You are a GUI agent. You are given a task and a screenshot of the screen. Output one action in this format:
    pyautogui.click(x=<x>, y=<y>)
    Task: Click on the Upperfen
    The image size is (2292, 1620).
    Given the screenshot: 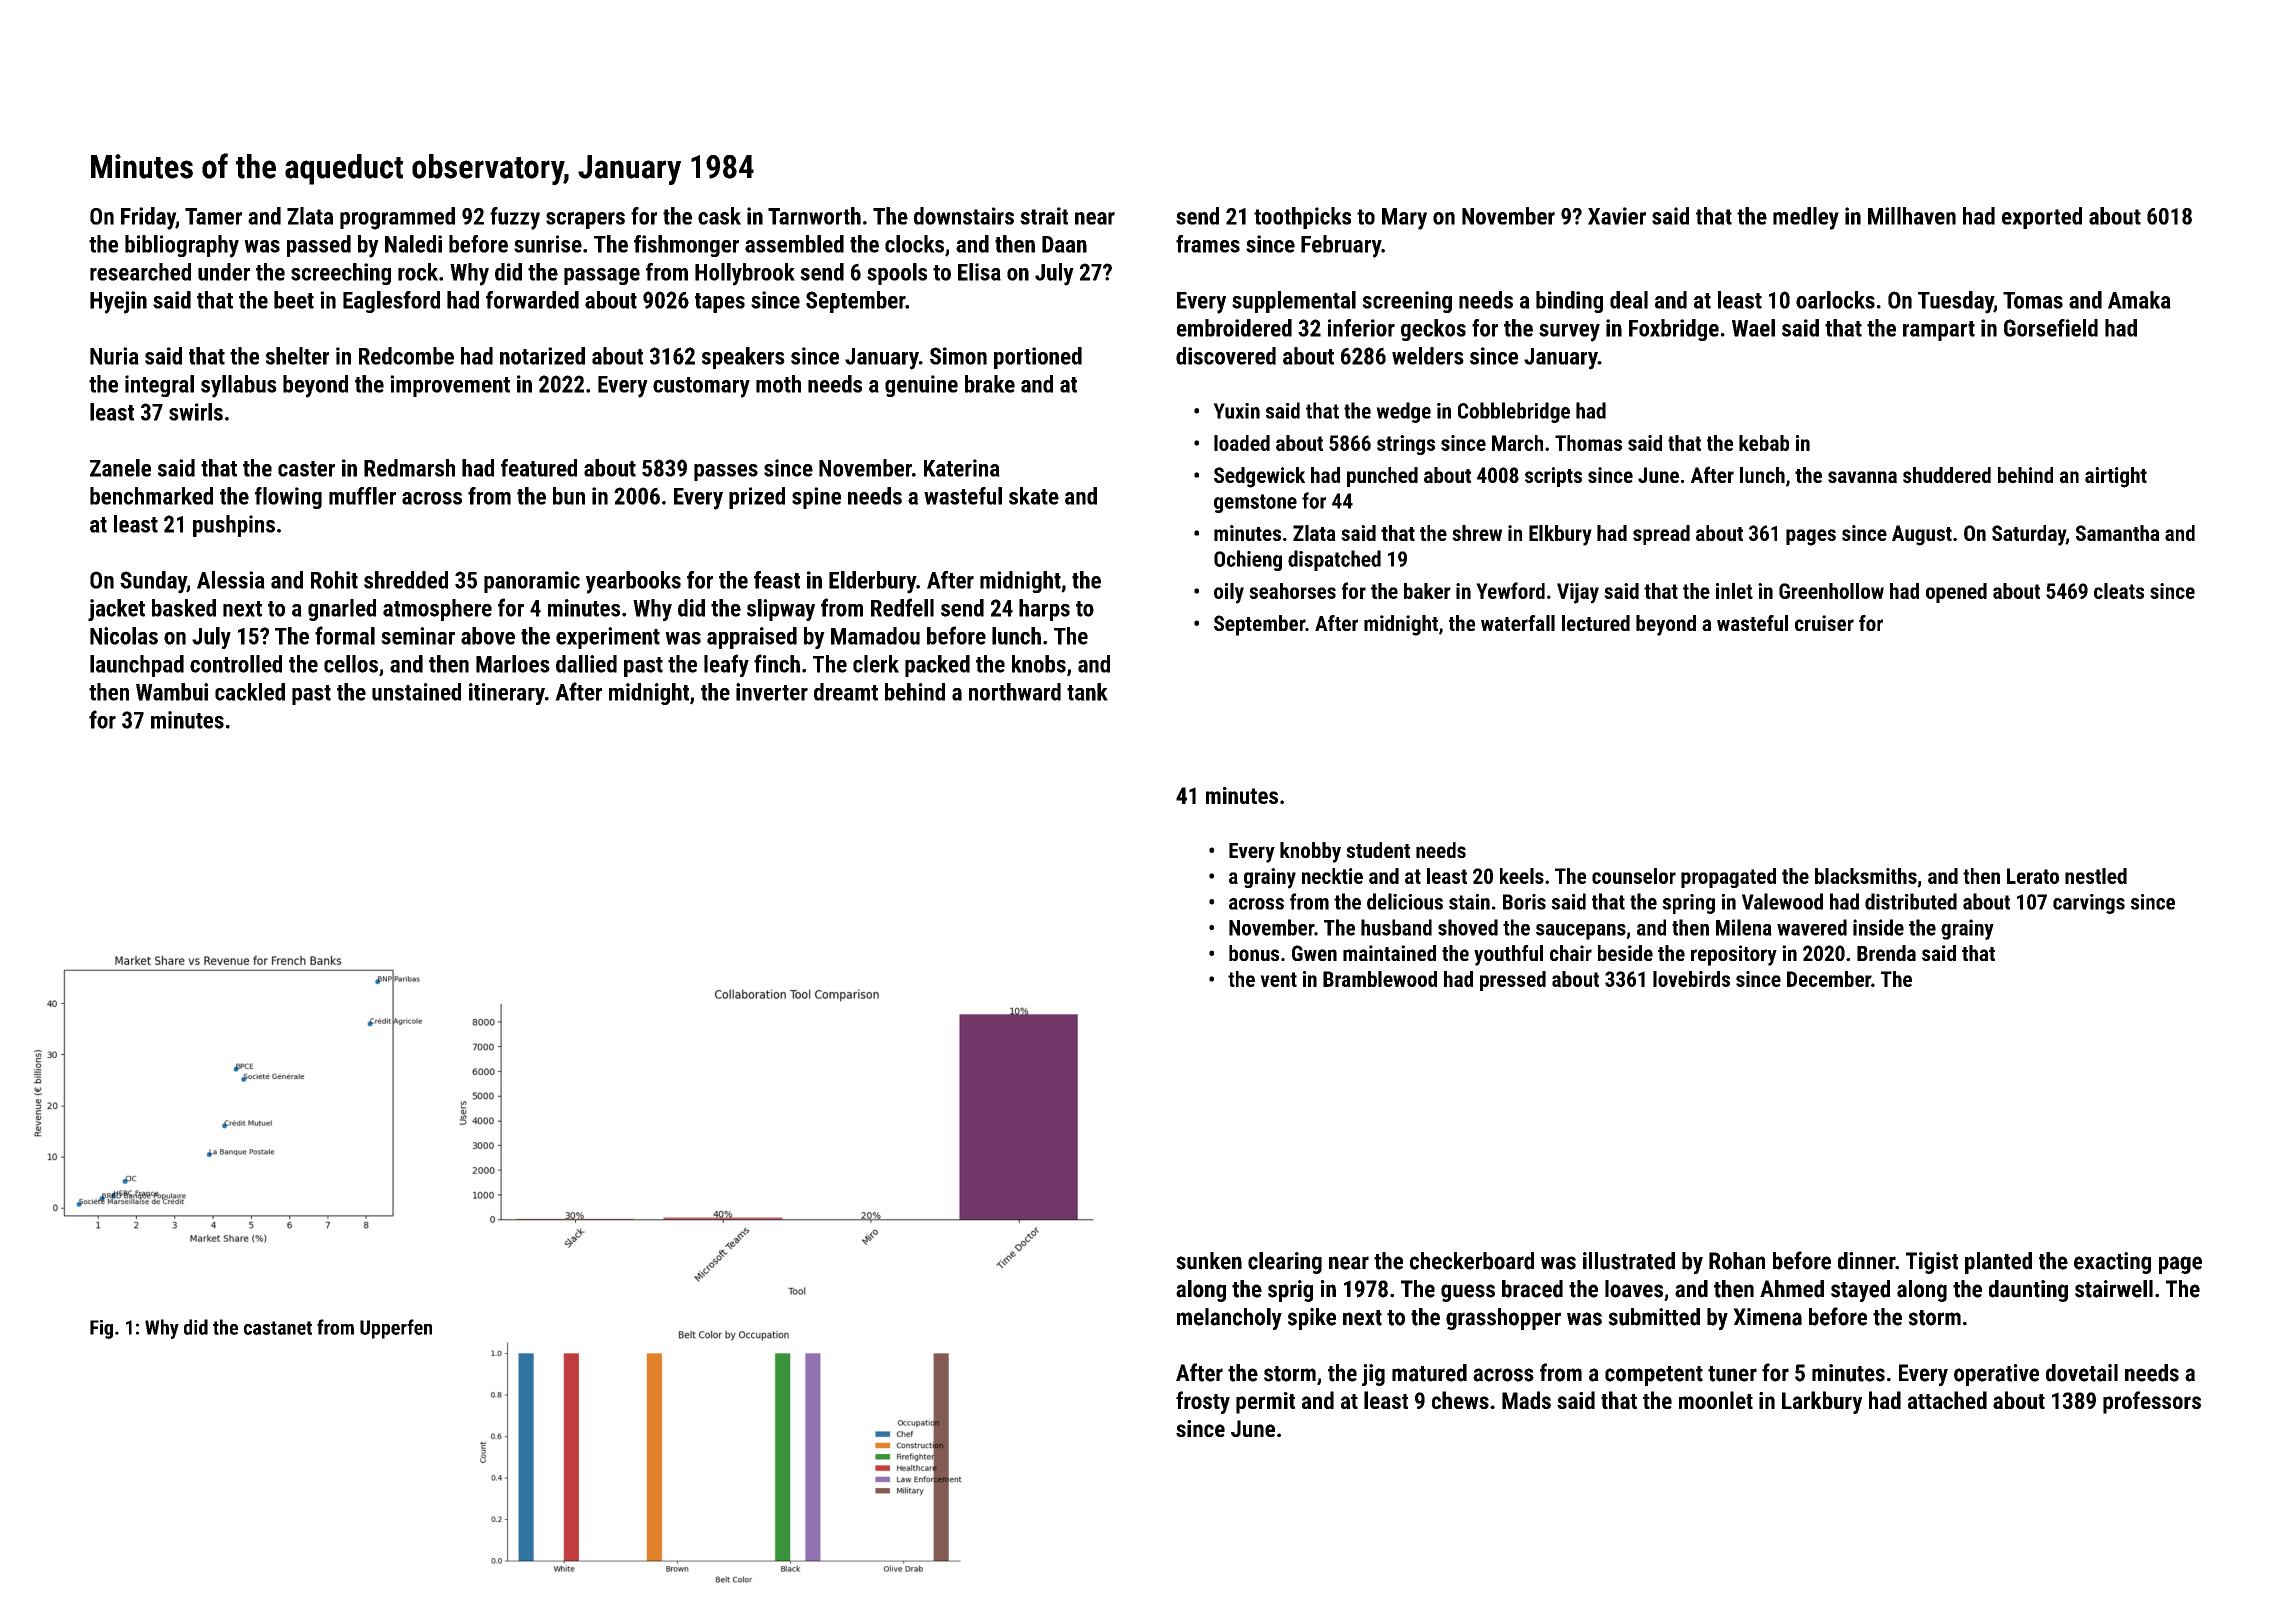 What is the action you would take?
    pyautogui.click(x=396, y=1329)
